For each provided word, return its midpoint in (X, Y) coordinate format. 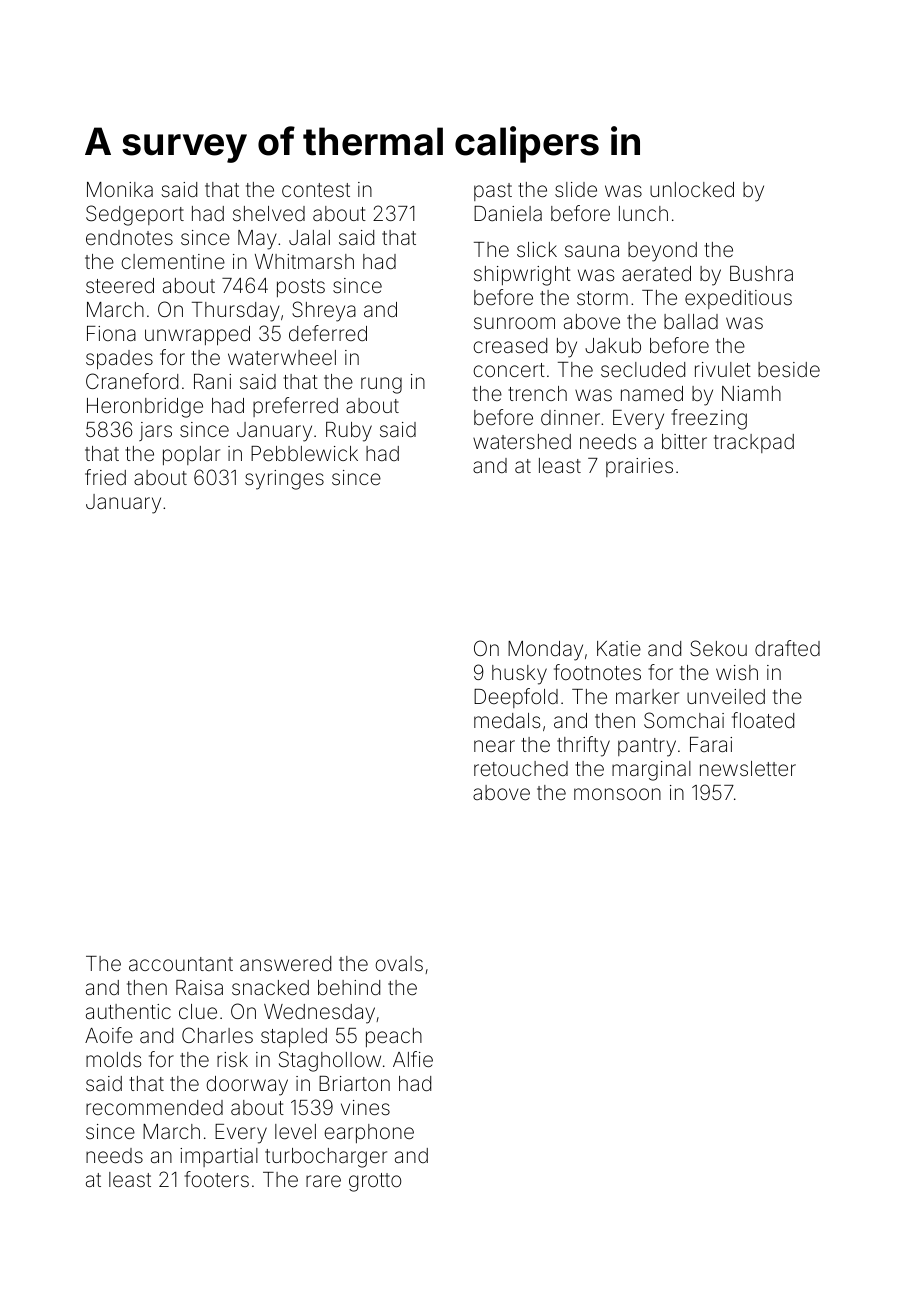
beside (789, 369)
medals (507, 720)
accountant (181, 964)
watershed (522, 441)
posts (301, 288)
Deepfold (516, 698)
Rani (212, 381)
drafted (787, 648)
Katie (619, 648)
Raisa (199, 987)
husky (519, 675)
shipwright (522, 276)
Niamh (751, 393)
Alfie (413, 1059)
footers (216, 1179)
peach (394, 1037)
